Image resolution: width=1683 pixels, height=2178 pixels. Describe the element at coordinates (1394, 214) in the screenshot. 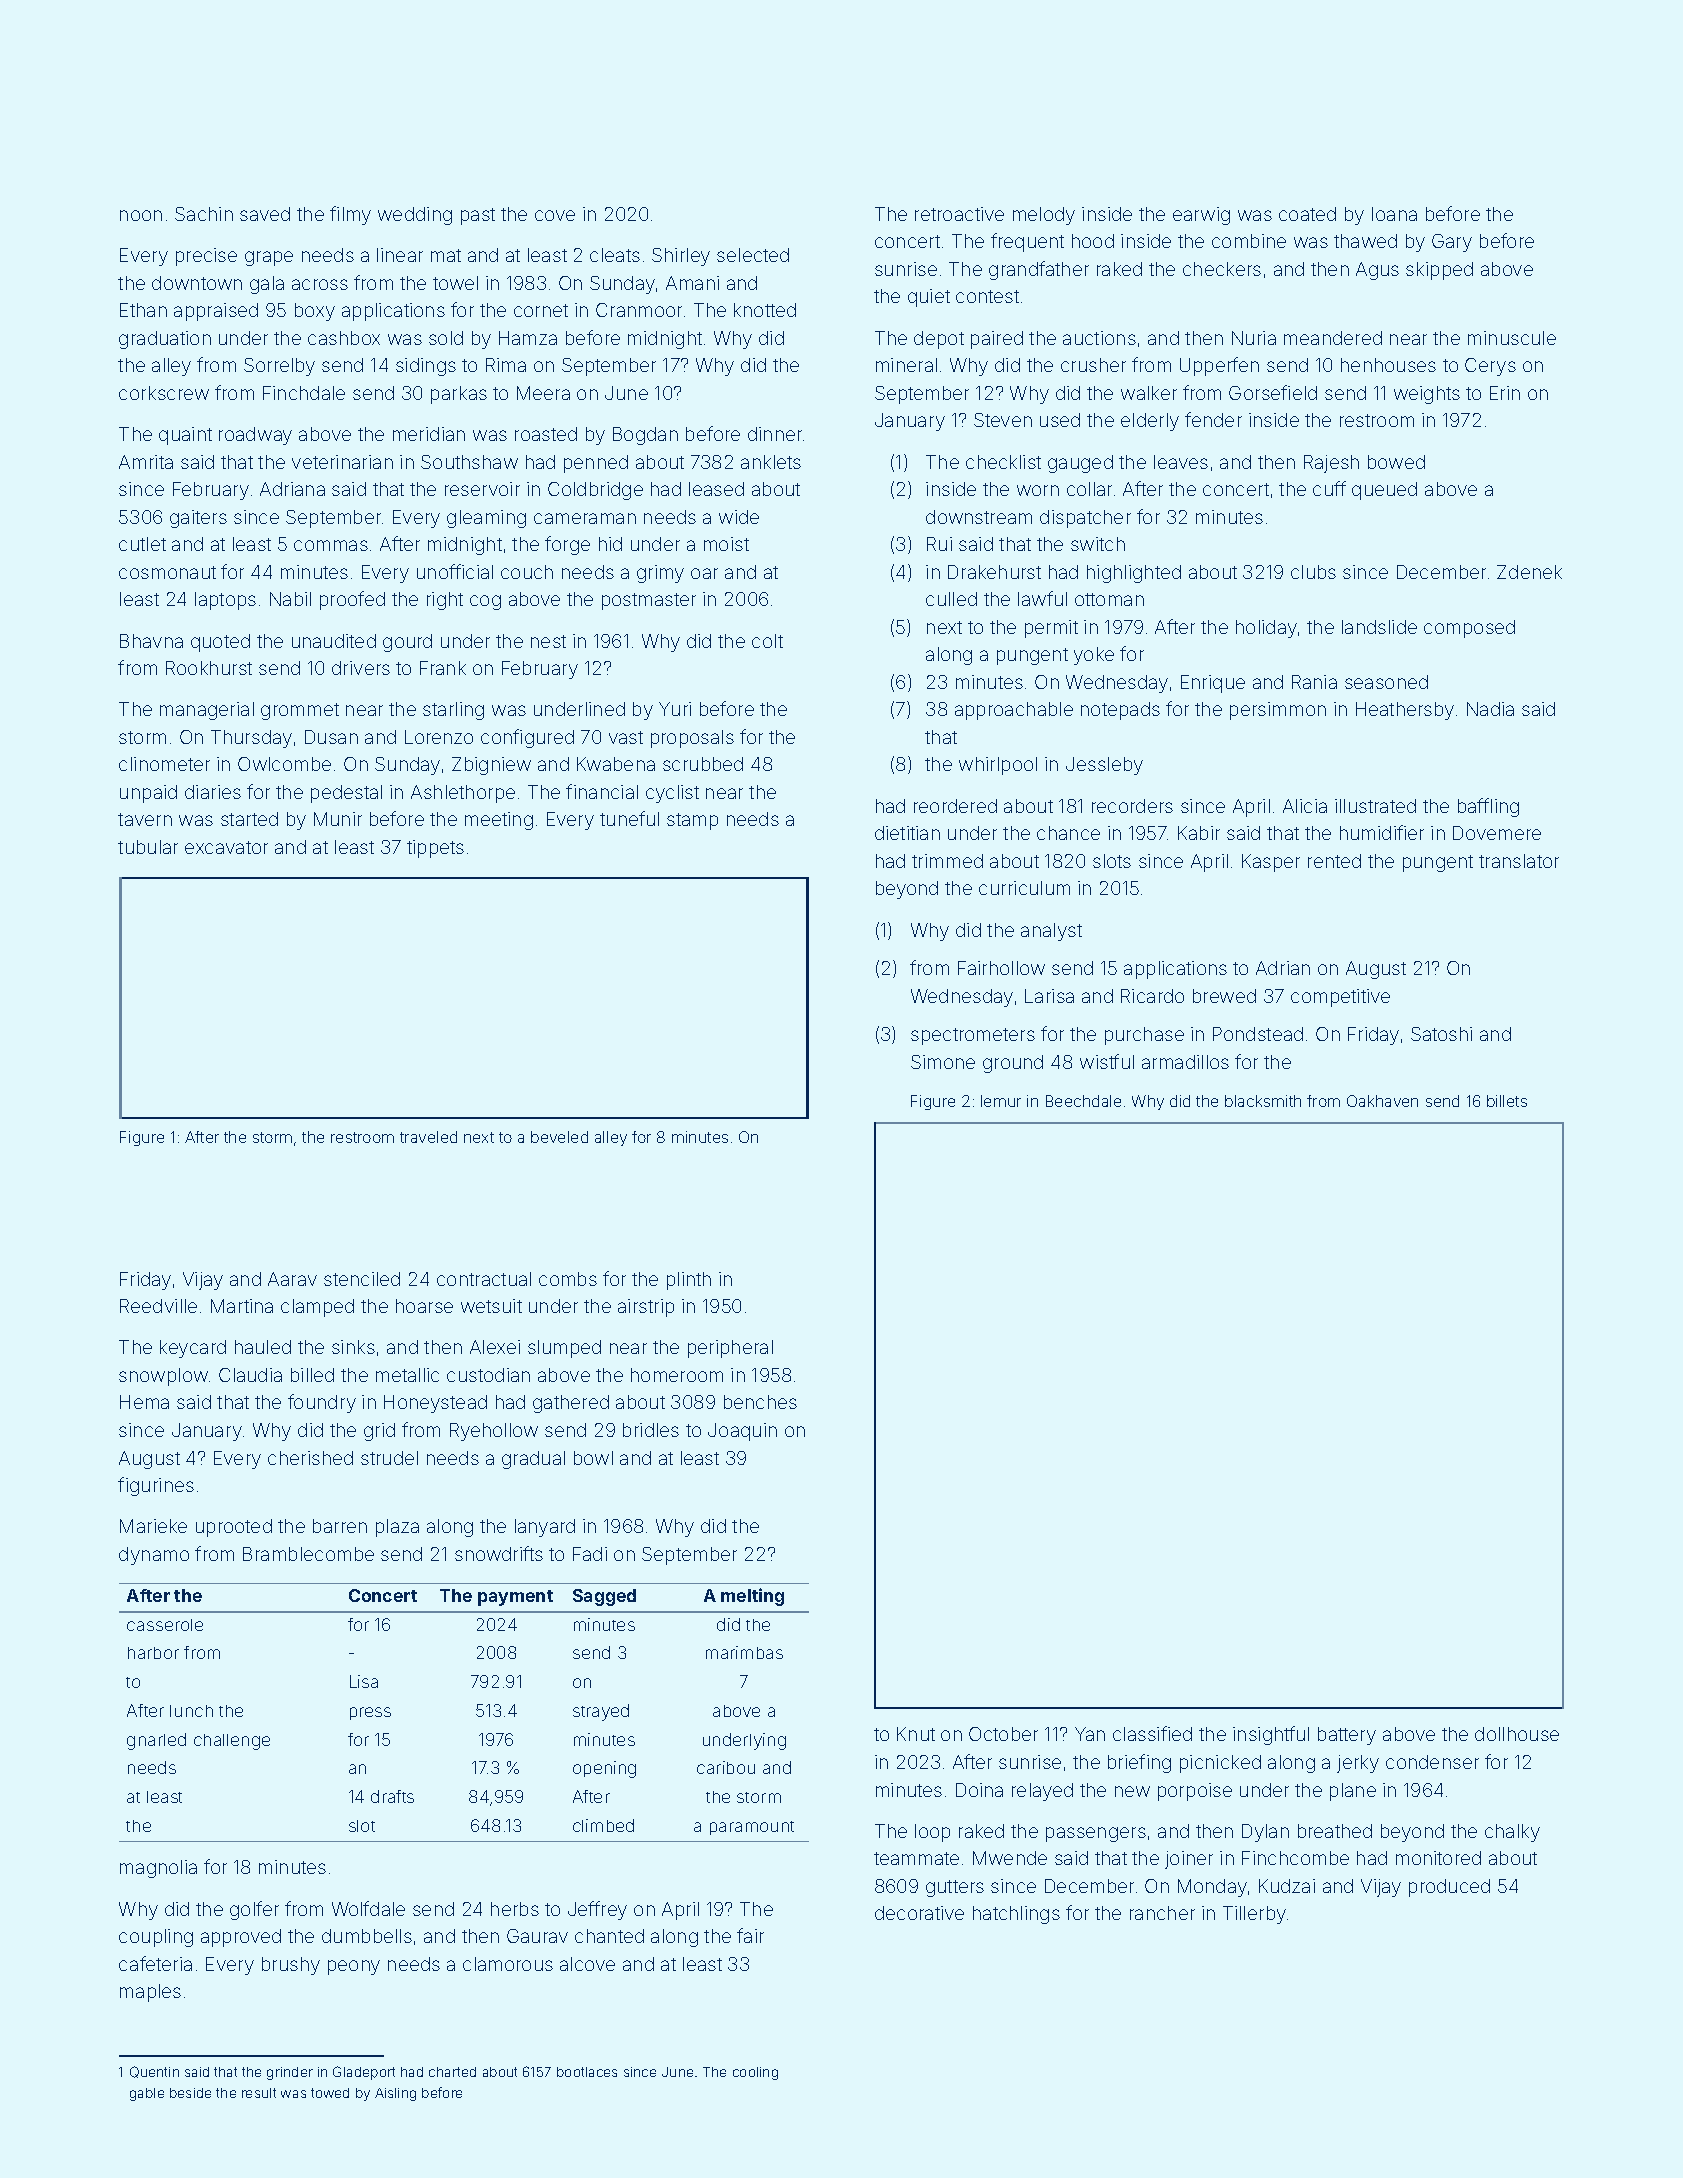

I see `Ioana` at that location.
